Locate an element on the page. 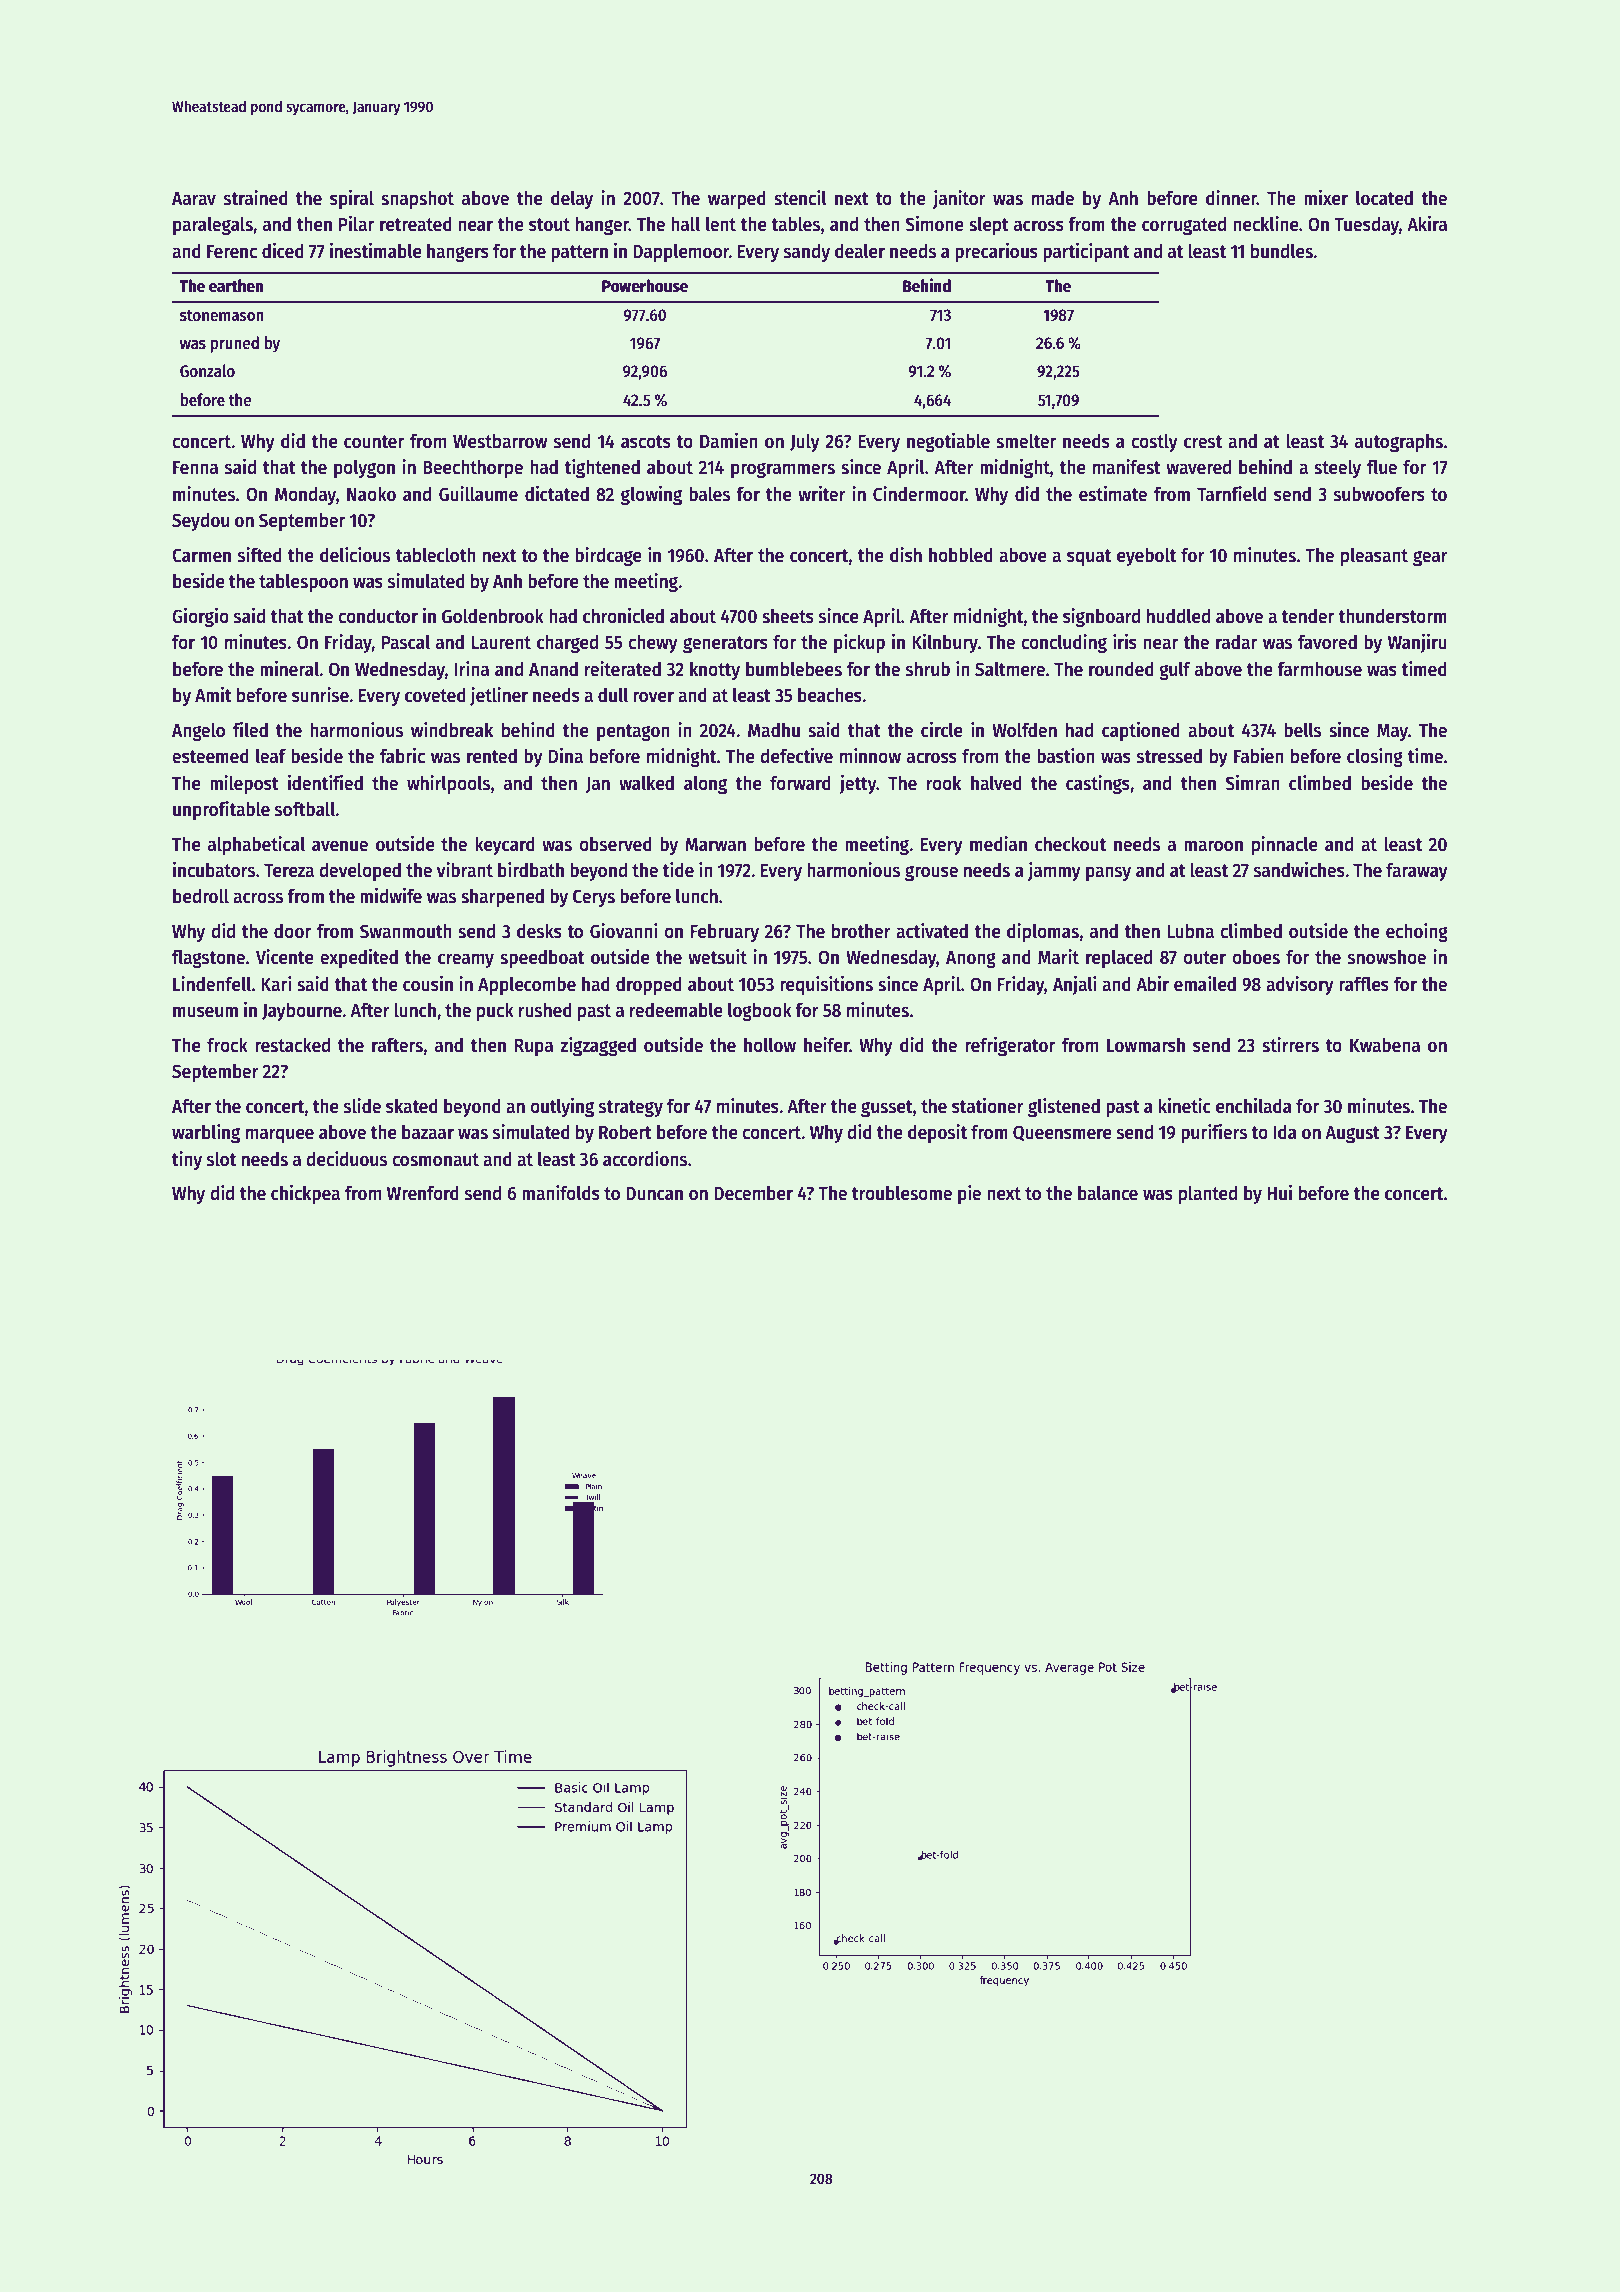  located is located at coordinates (1384, 198).
